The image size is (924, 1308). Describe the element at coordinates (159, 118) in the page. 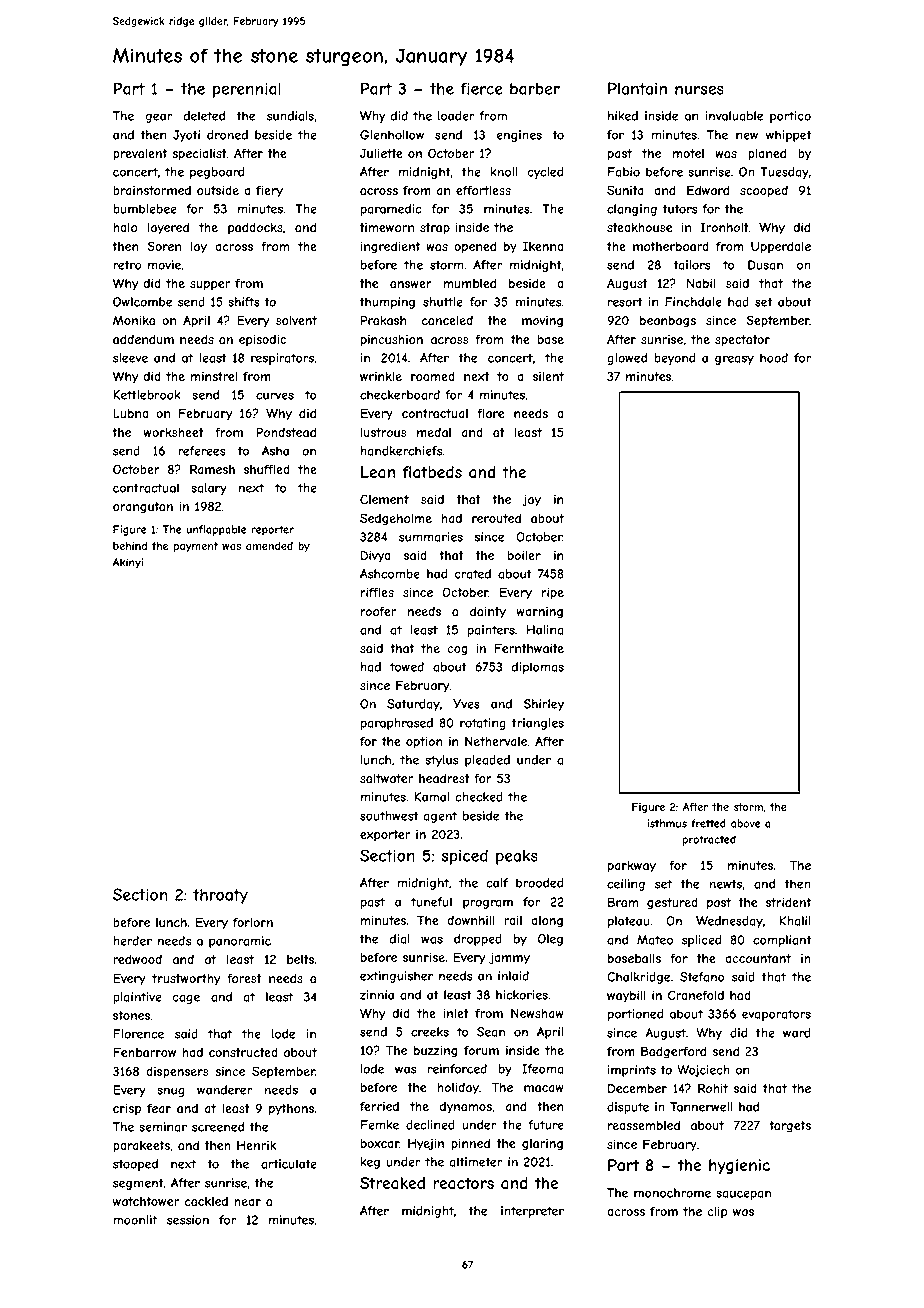

I see `gear` at that location.
